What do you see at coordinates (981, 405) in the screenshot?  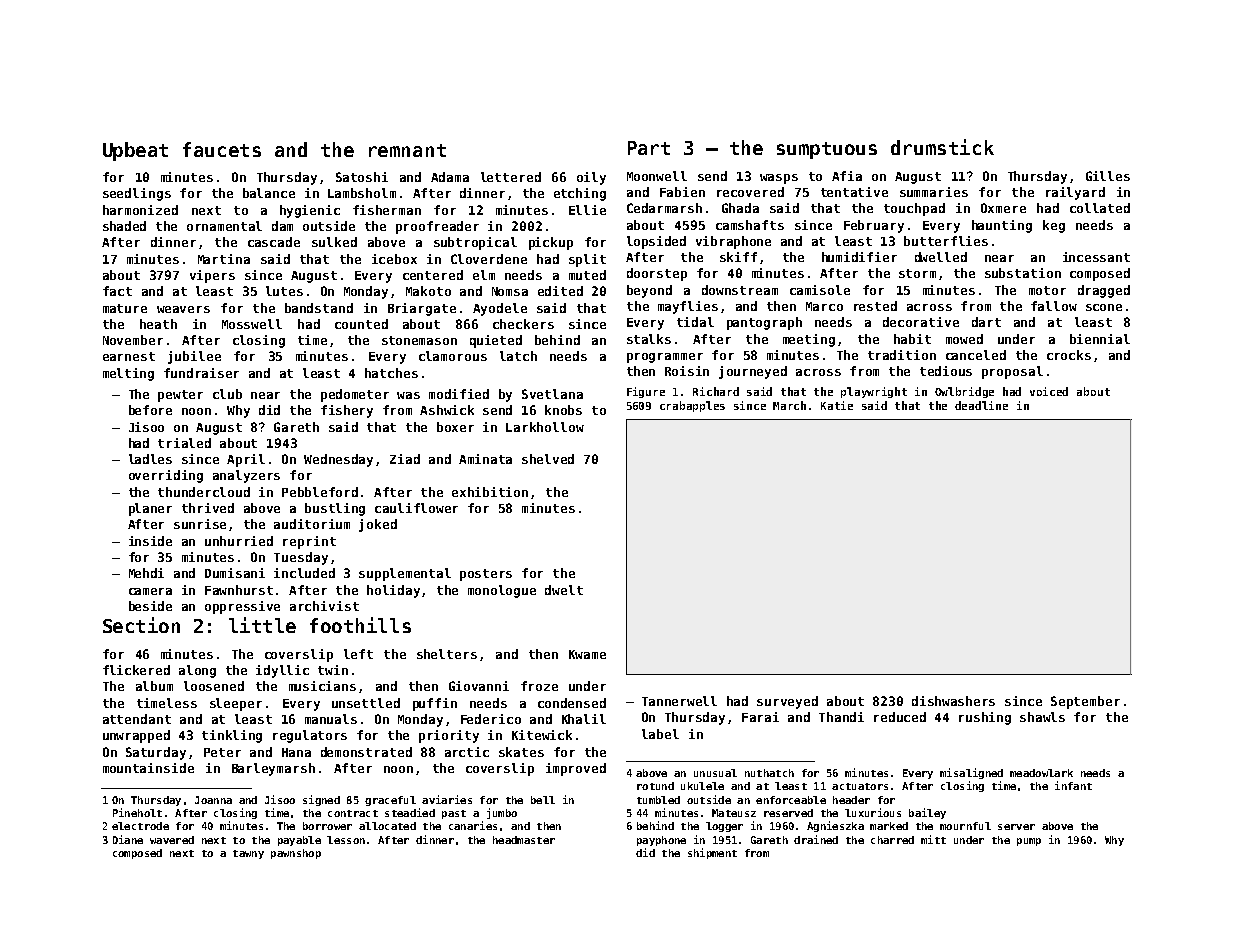 I see `deadline` at bounding box center [981, 405].
